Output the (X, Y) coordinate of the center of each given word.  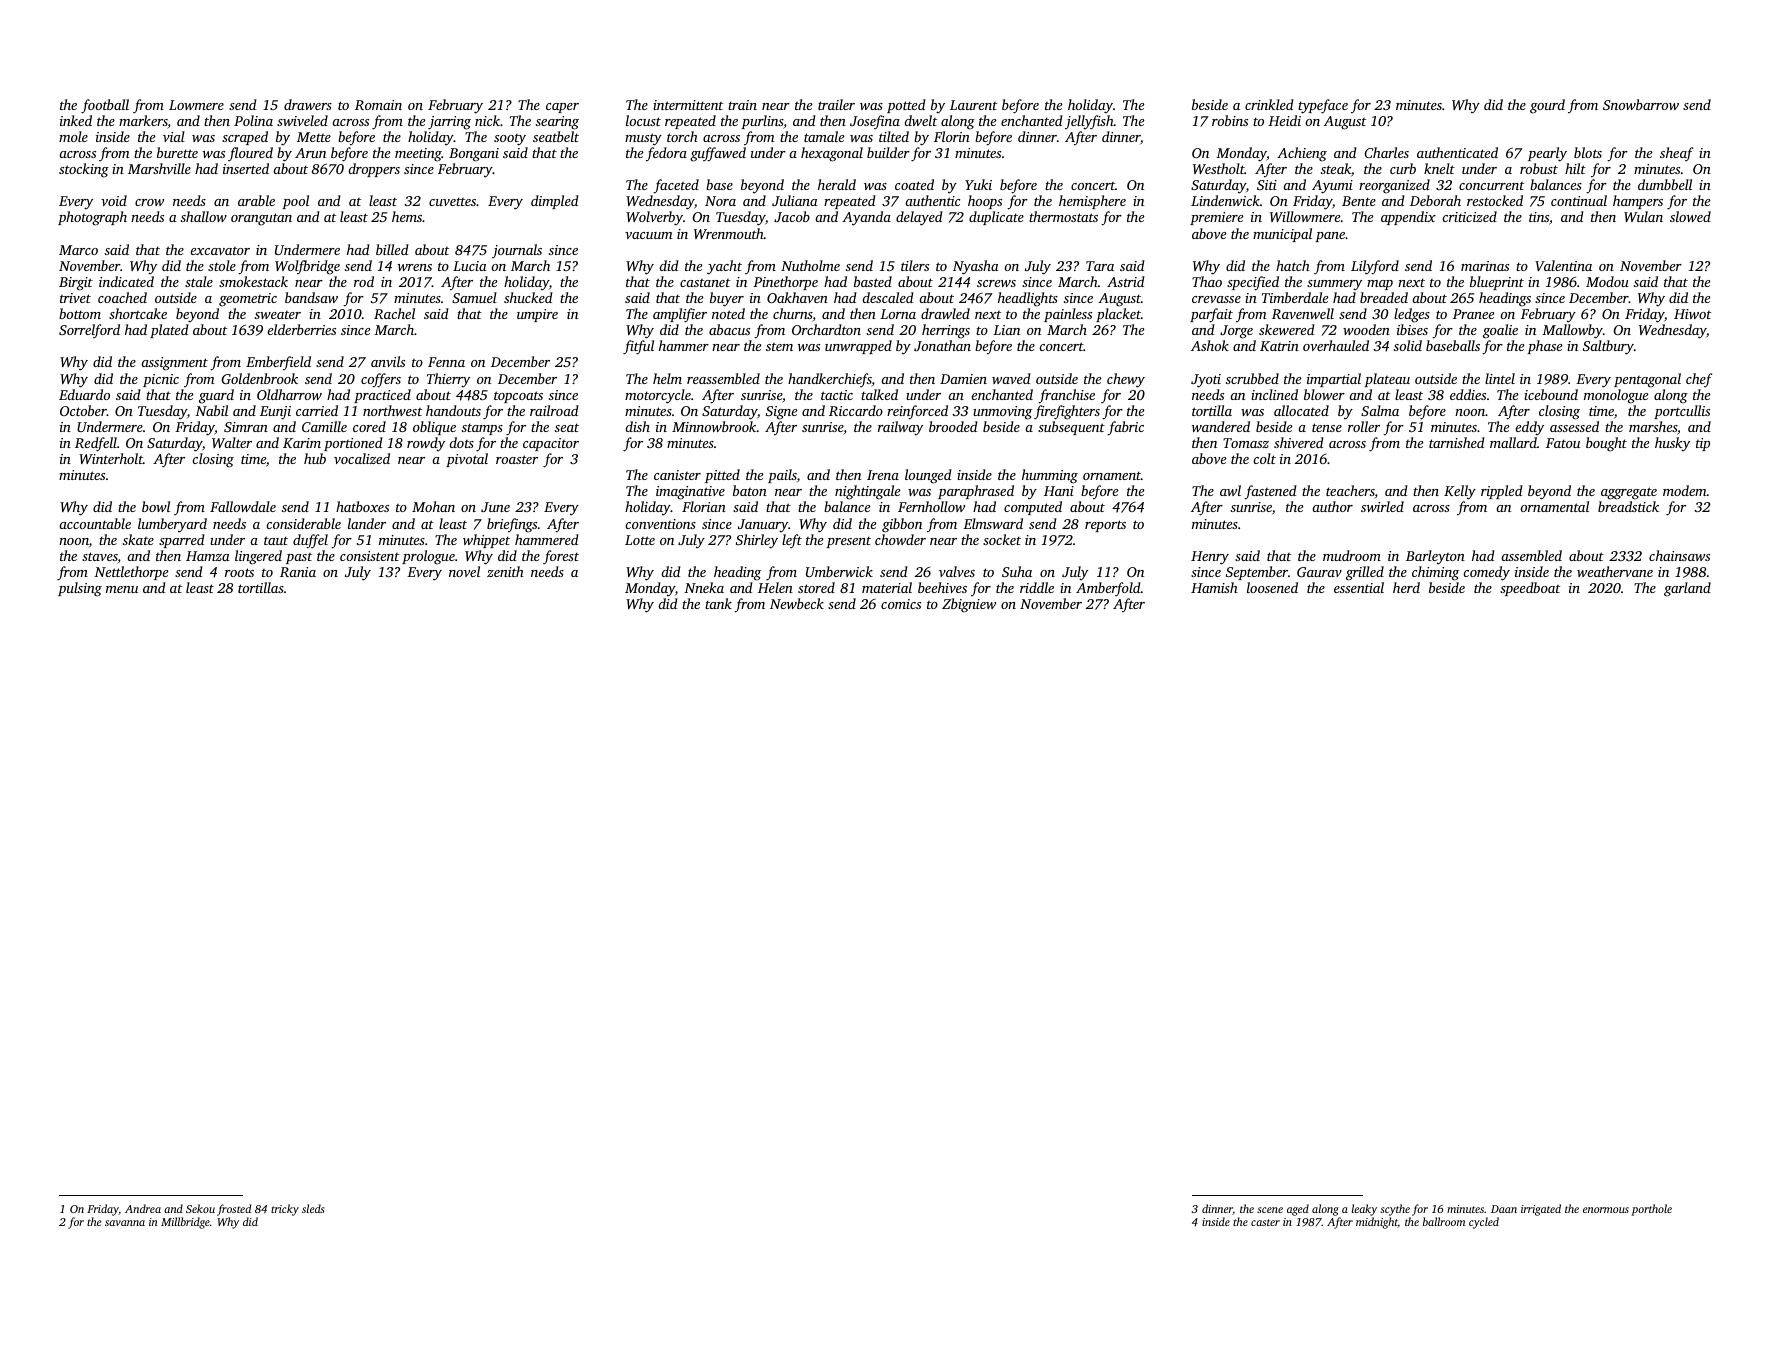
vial (174, 136)
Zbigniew (969, 605)
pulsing (80, 589)
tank (718, 603)
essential (1359, 587)
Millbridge (185, 1223)
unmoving (1002, 413)
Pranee (1473, 314)
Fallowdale (243, 506)
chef (1699, 380)
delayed (919, 218)
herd (1406, 587)
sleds (313, 1208)
